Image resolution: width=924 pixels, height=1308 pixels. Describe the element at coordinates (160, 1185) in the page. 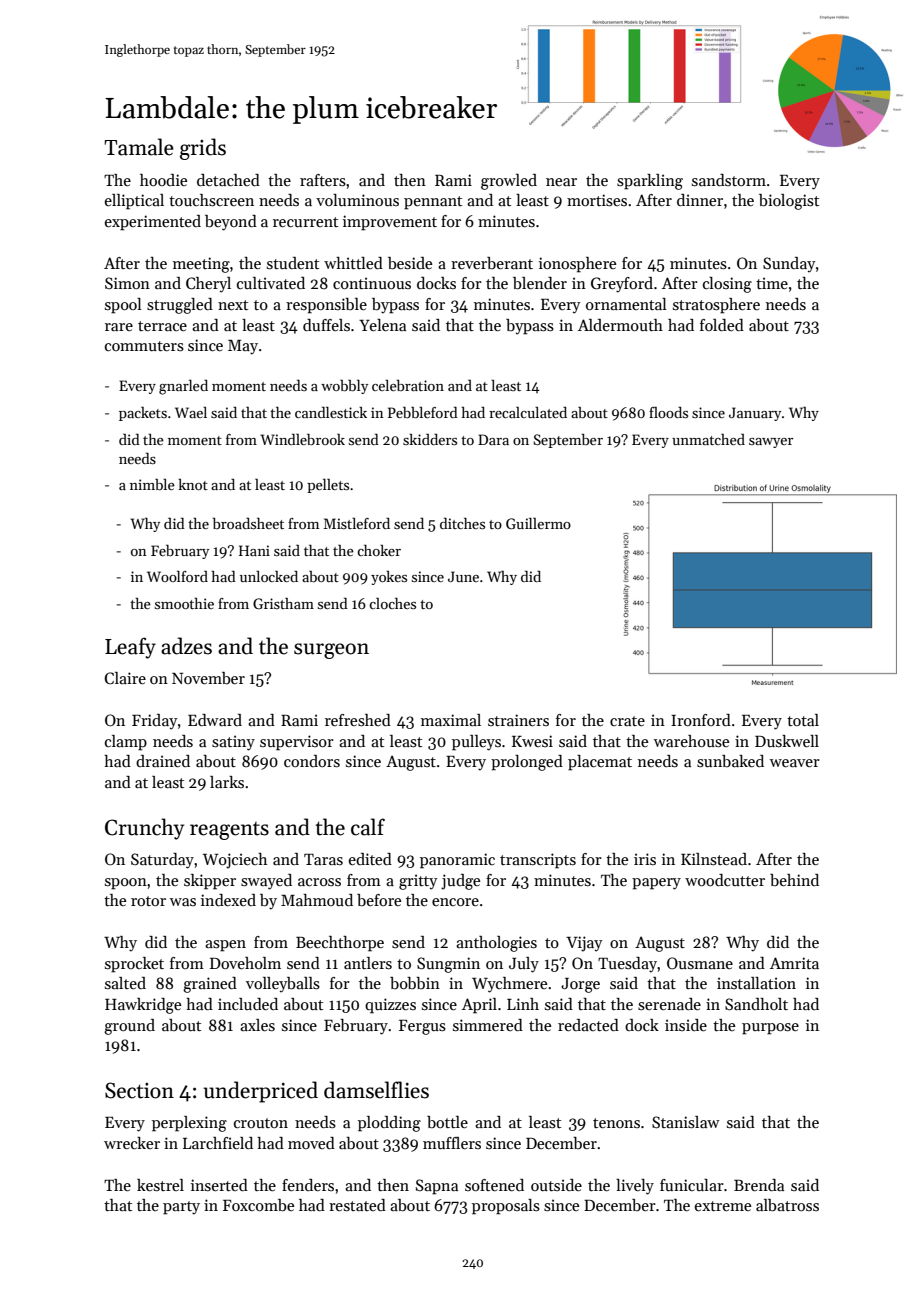

I see `kestrel` at that location.
